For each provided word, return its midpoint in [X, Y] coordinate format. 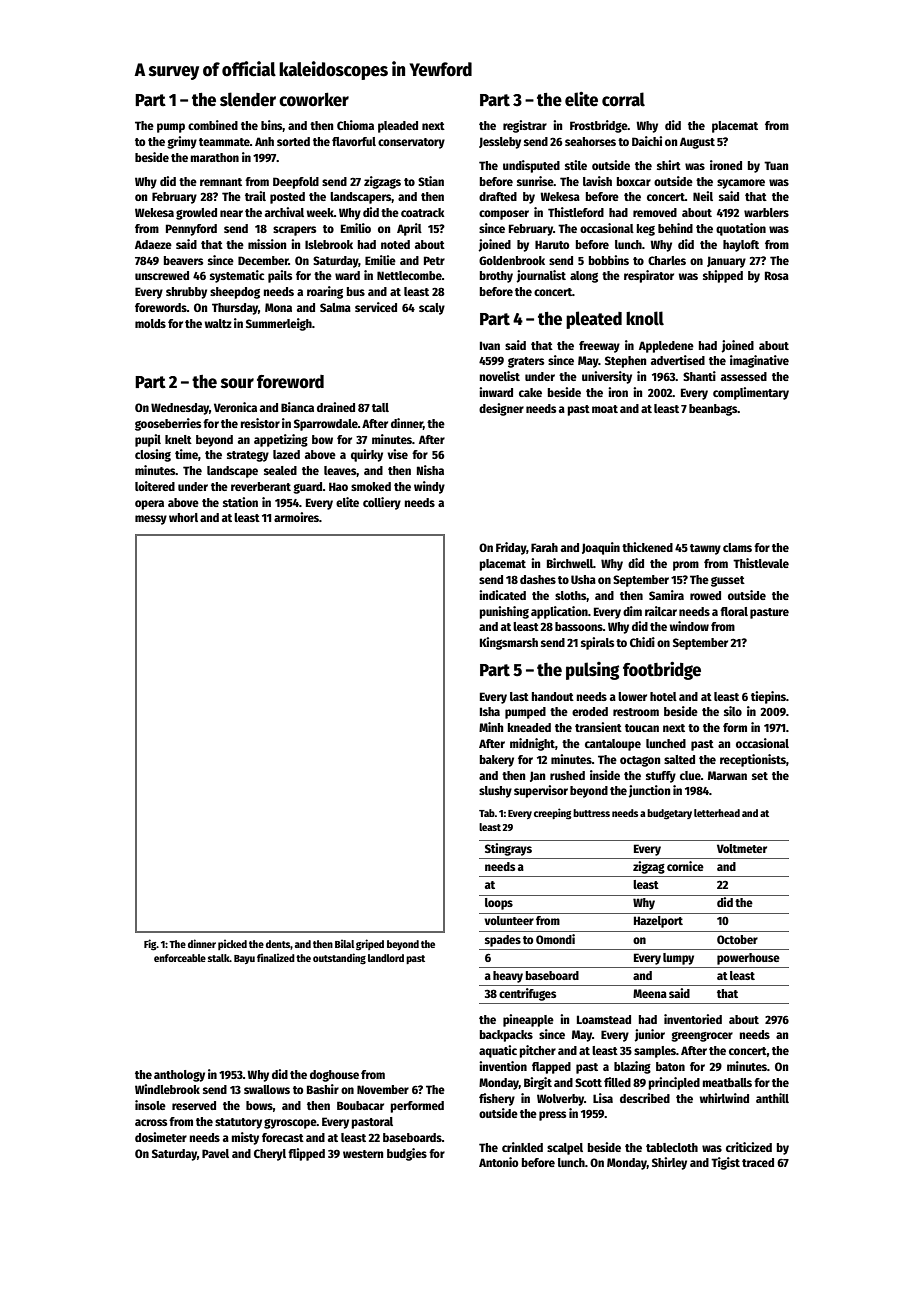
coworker [314, 99]
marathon [215, 157]
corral [623, 99]
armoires [296, 517]
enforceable [180, 958]
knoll [645, 318]
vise [397, 454]
